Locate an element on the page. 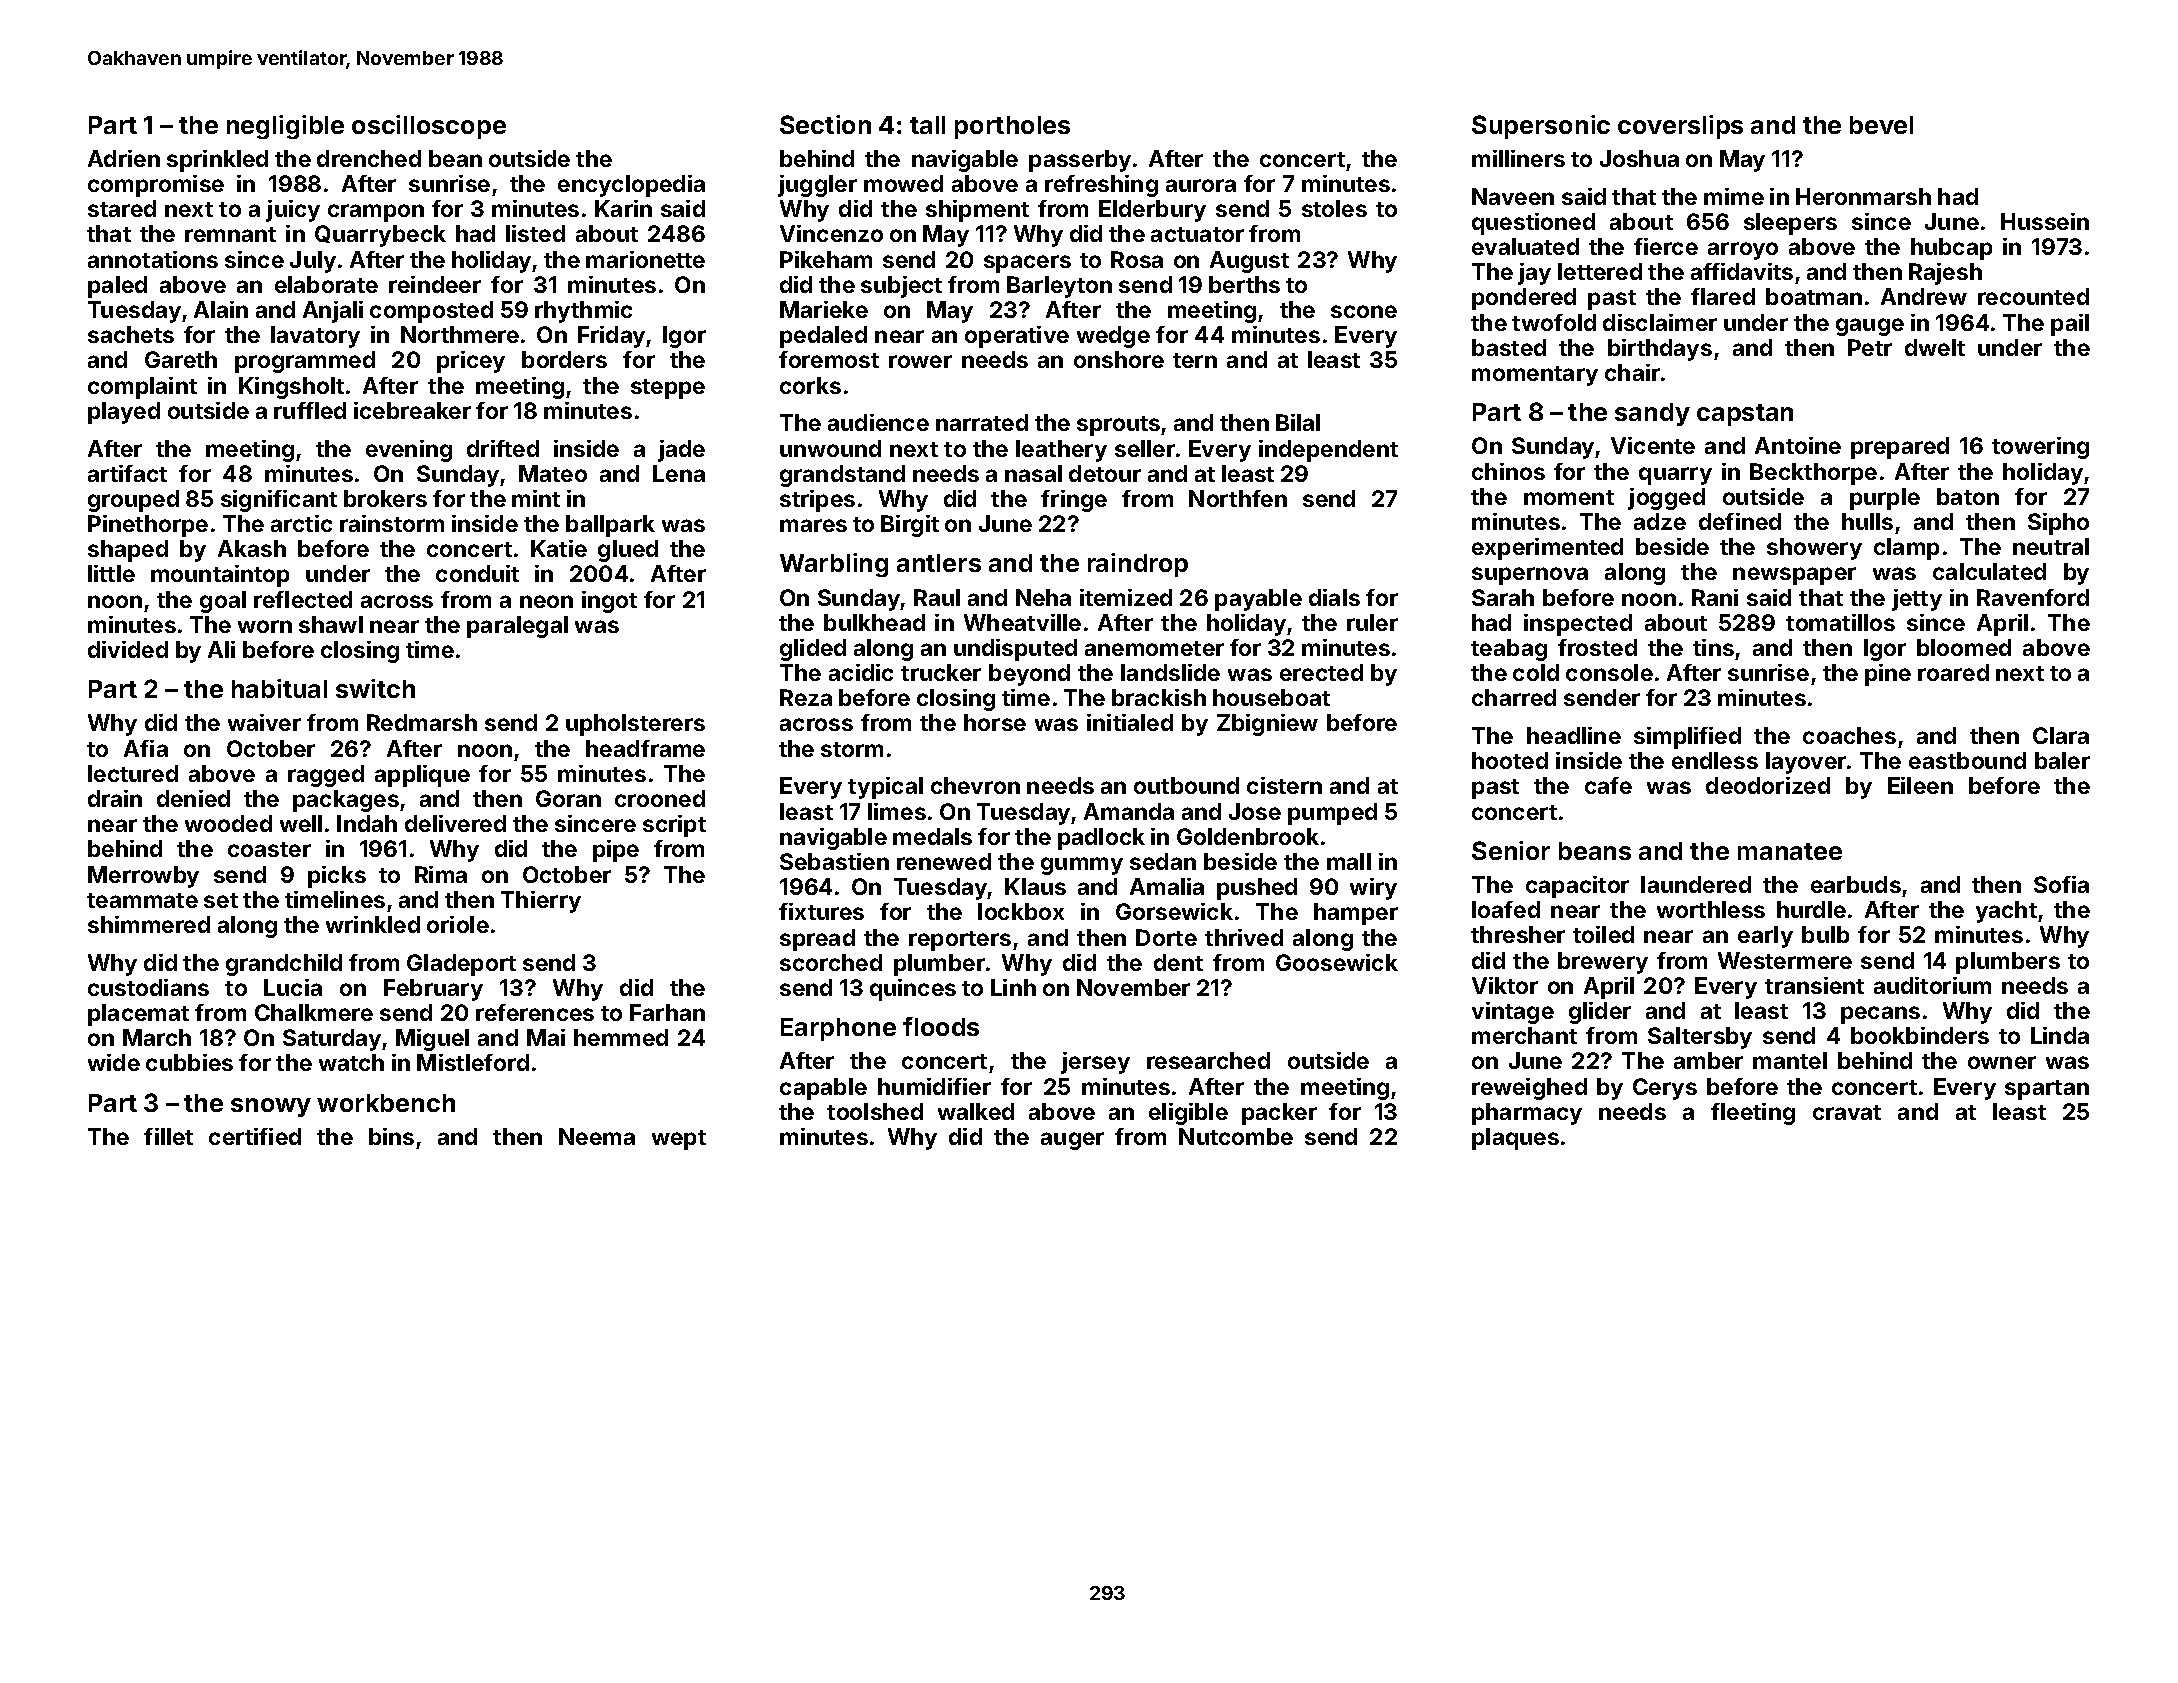 The width and height of the page is (2178, 1683). Goosewick is located at coordinates (1337, 962).
